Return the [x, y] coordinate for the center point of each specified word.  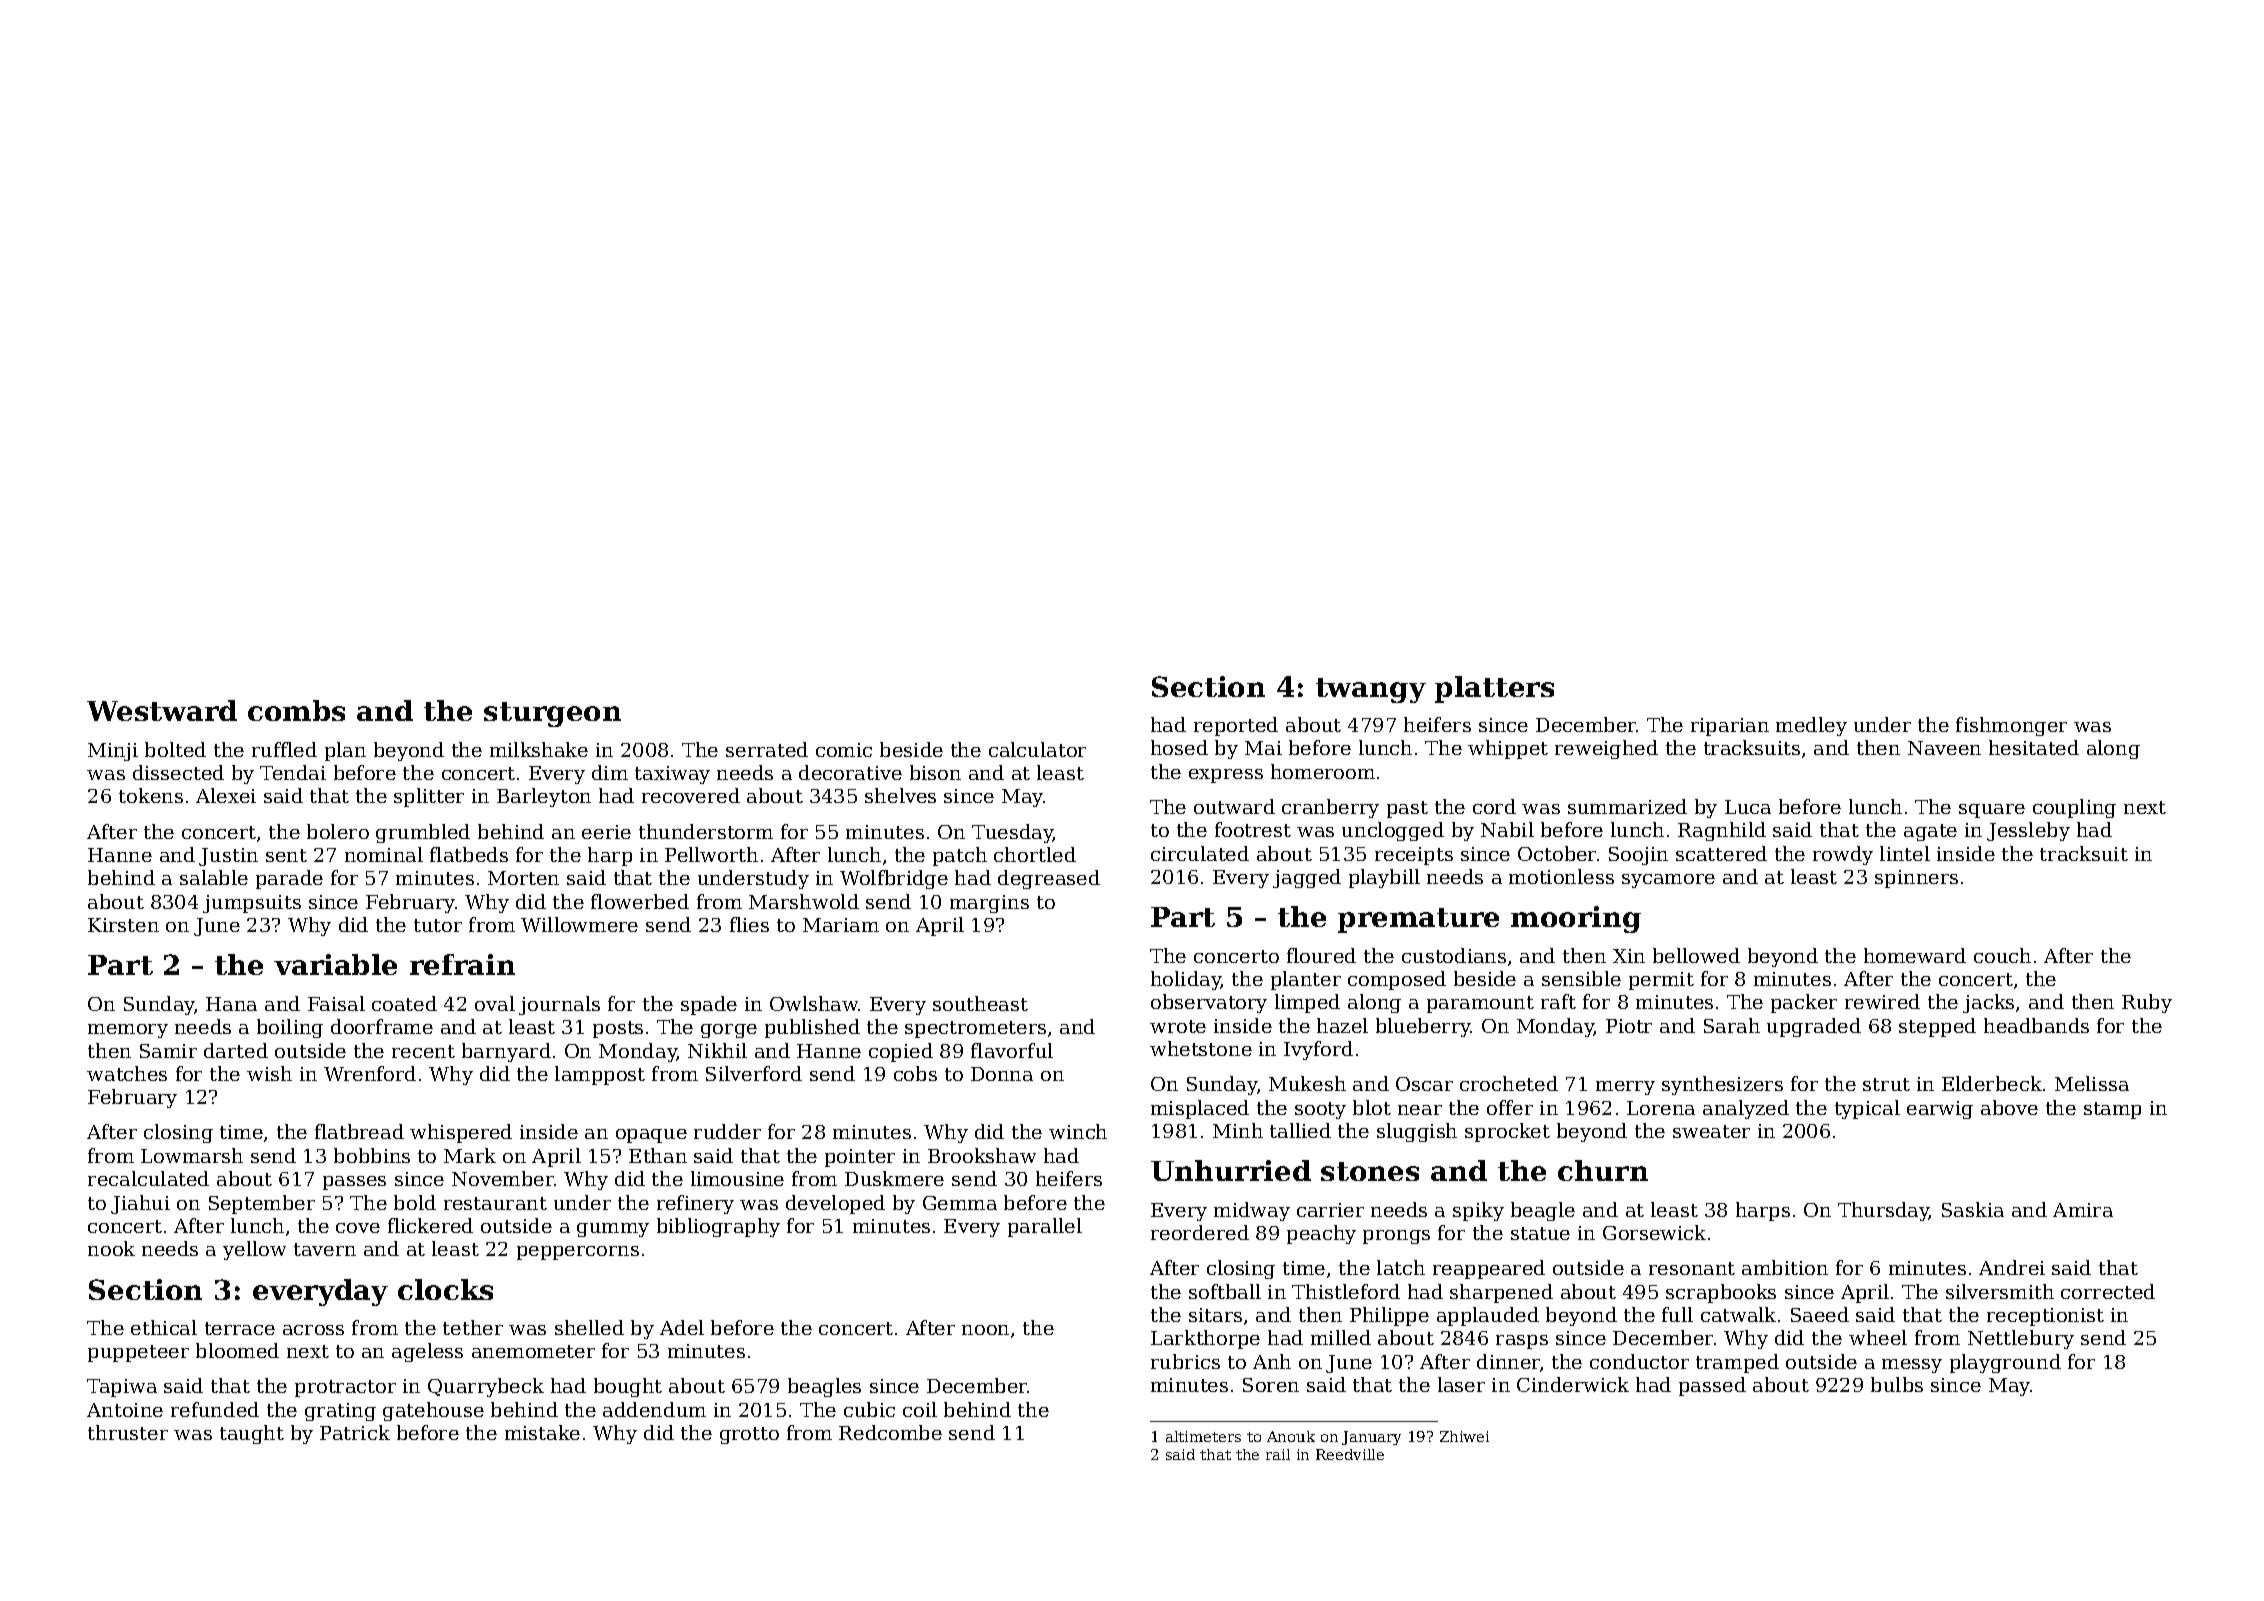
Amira [2083, 1210]
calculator [1037, 749]
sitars [1215, 1315]
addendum [654, 1409]
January [1371, 1438]
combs [296, 710]
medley [1811, 726]
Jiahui [140, 1204]
